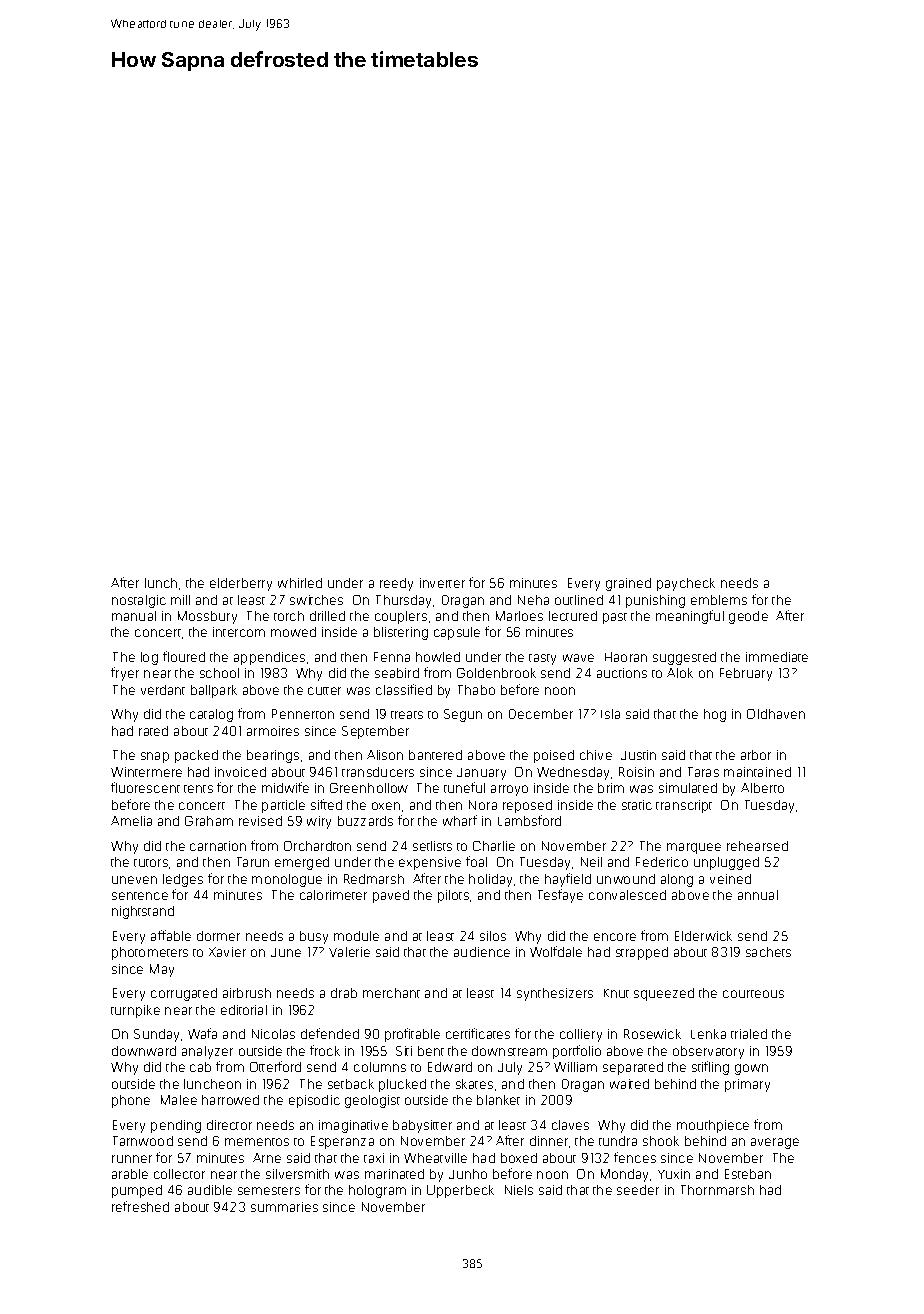  I want to click on Valerie, so click(349, 952).
